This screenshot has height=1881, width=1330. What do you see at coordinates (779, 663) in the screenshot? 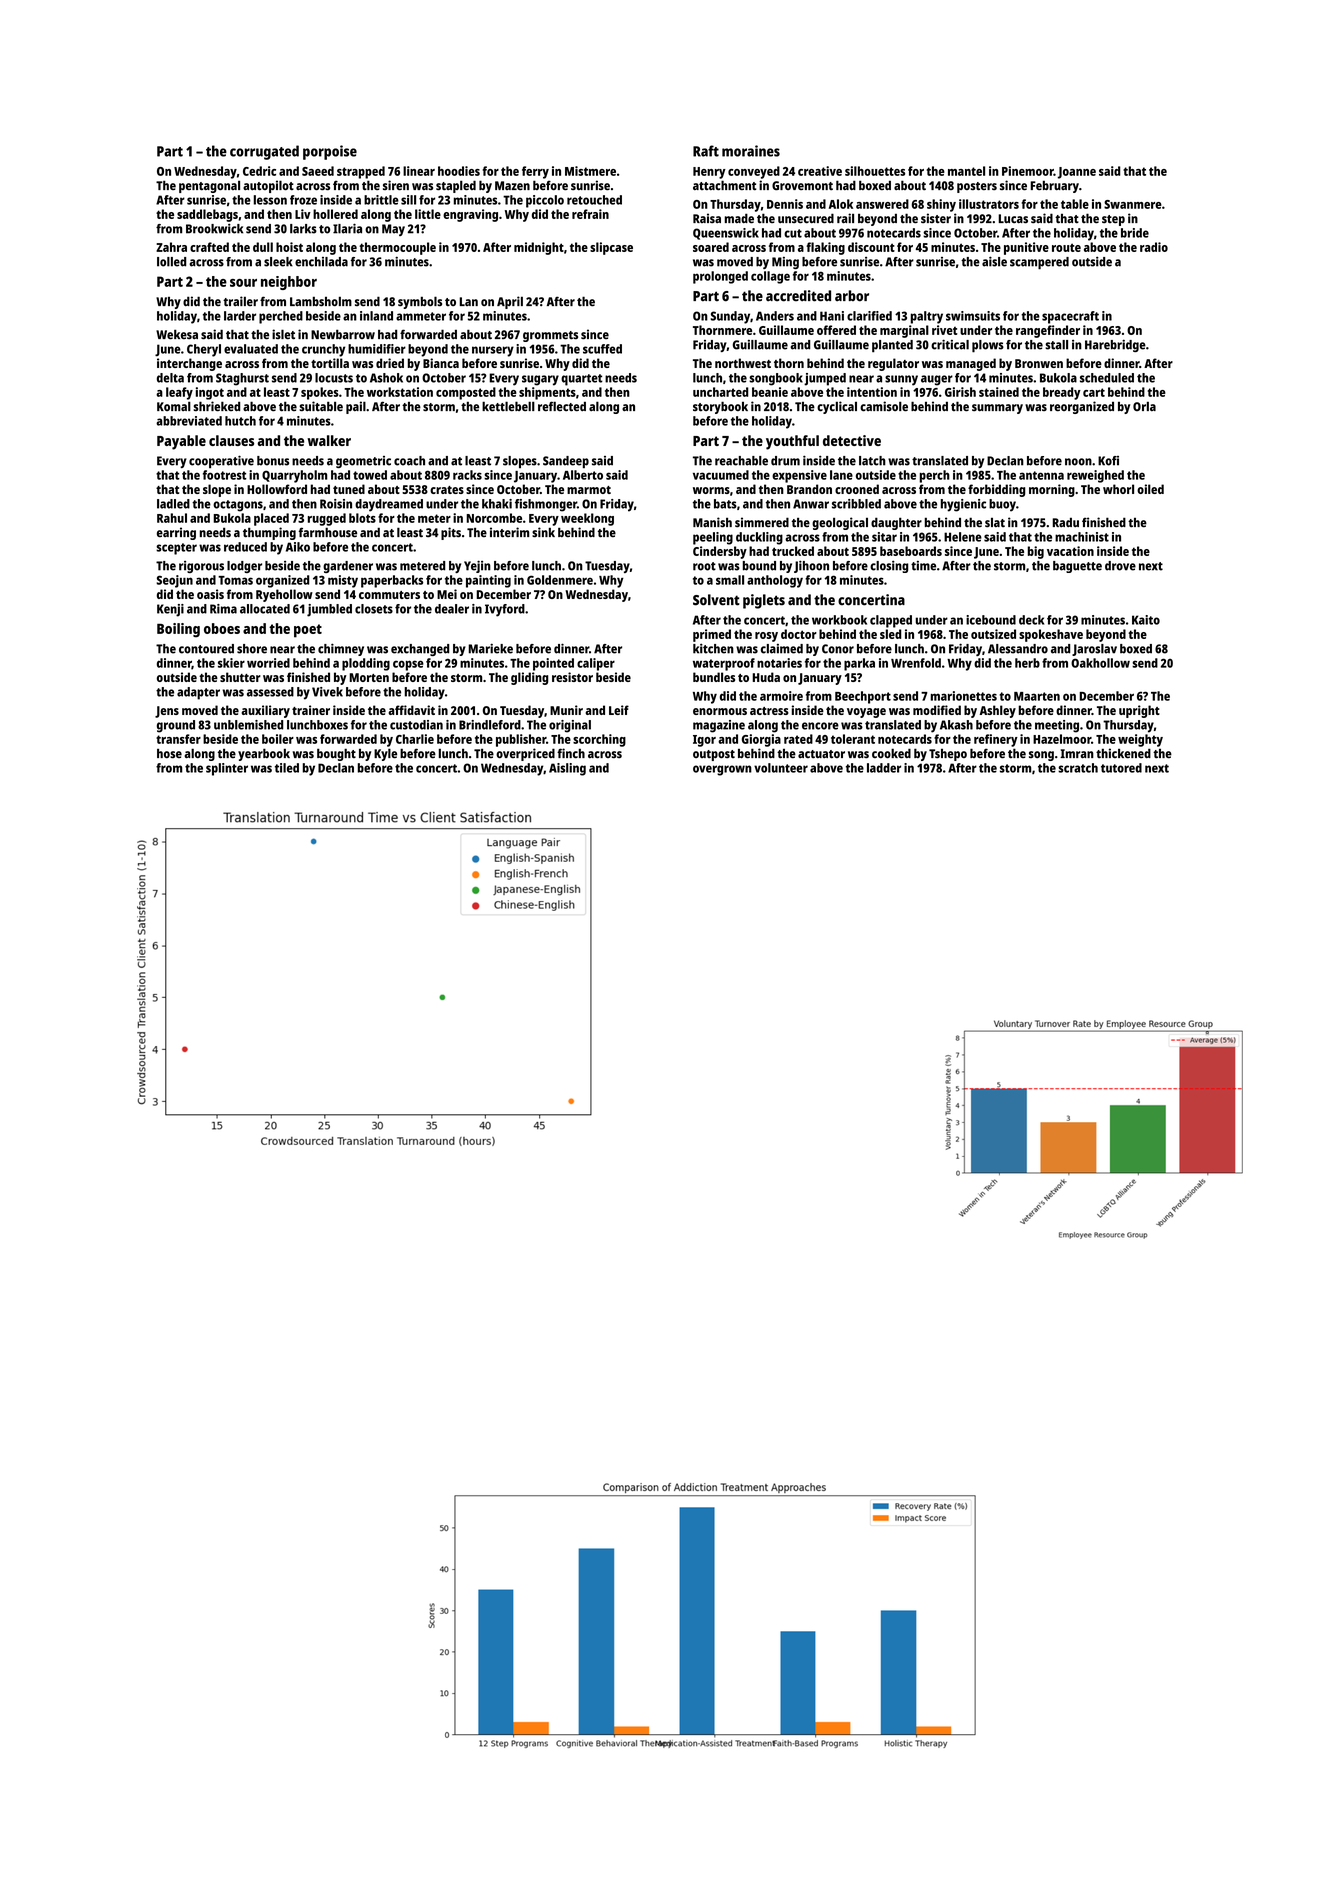
I see `notaries` at bounding box center [779, 663].
